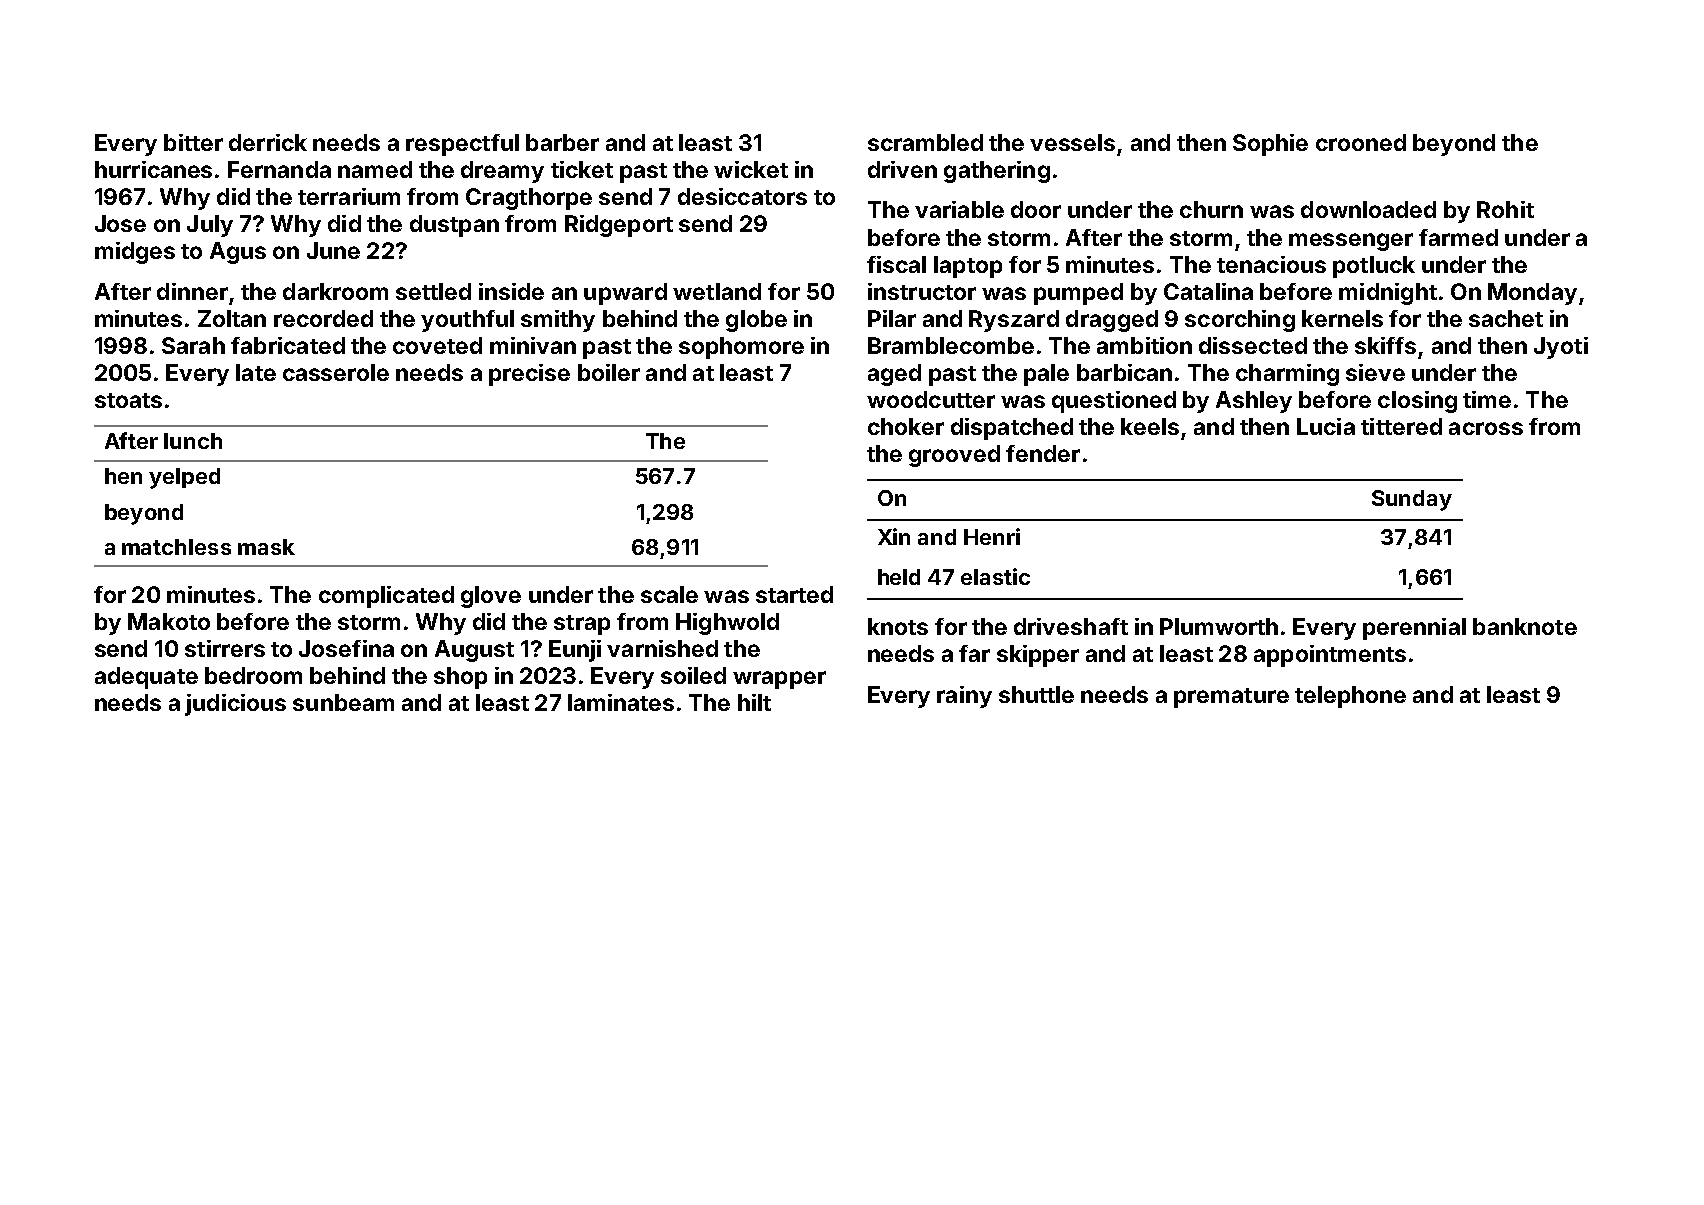  What do you see at coordinates (1412, 500) in the page?
I see `Sunday` at bounding box center [1412, 500].
